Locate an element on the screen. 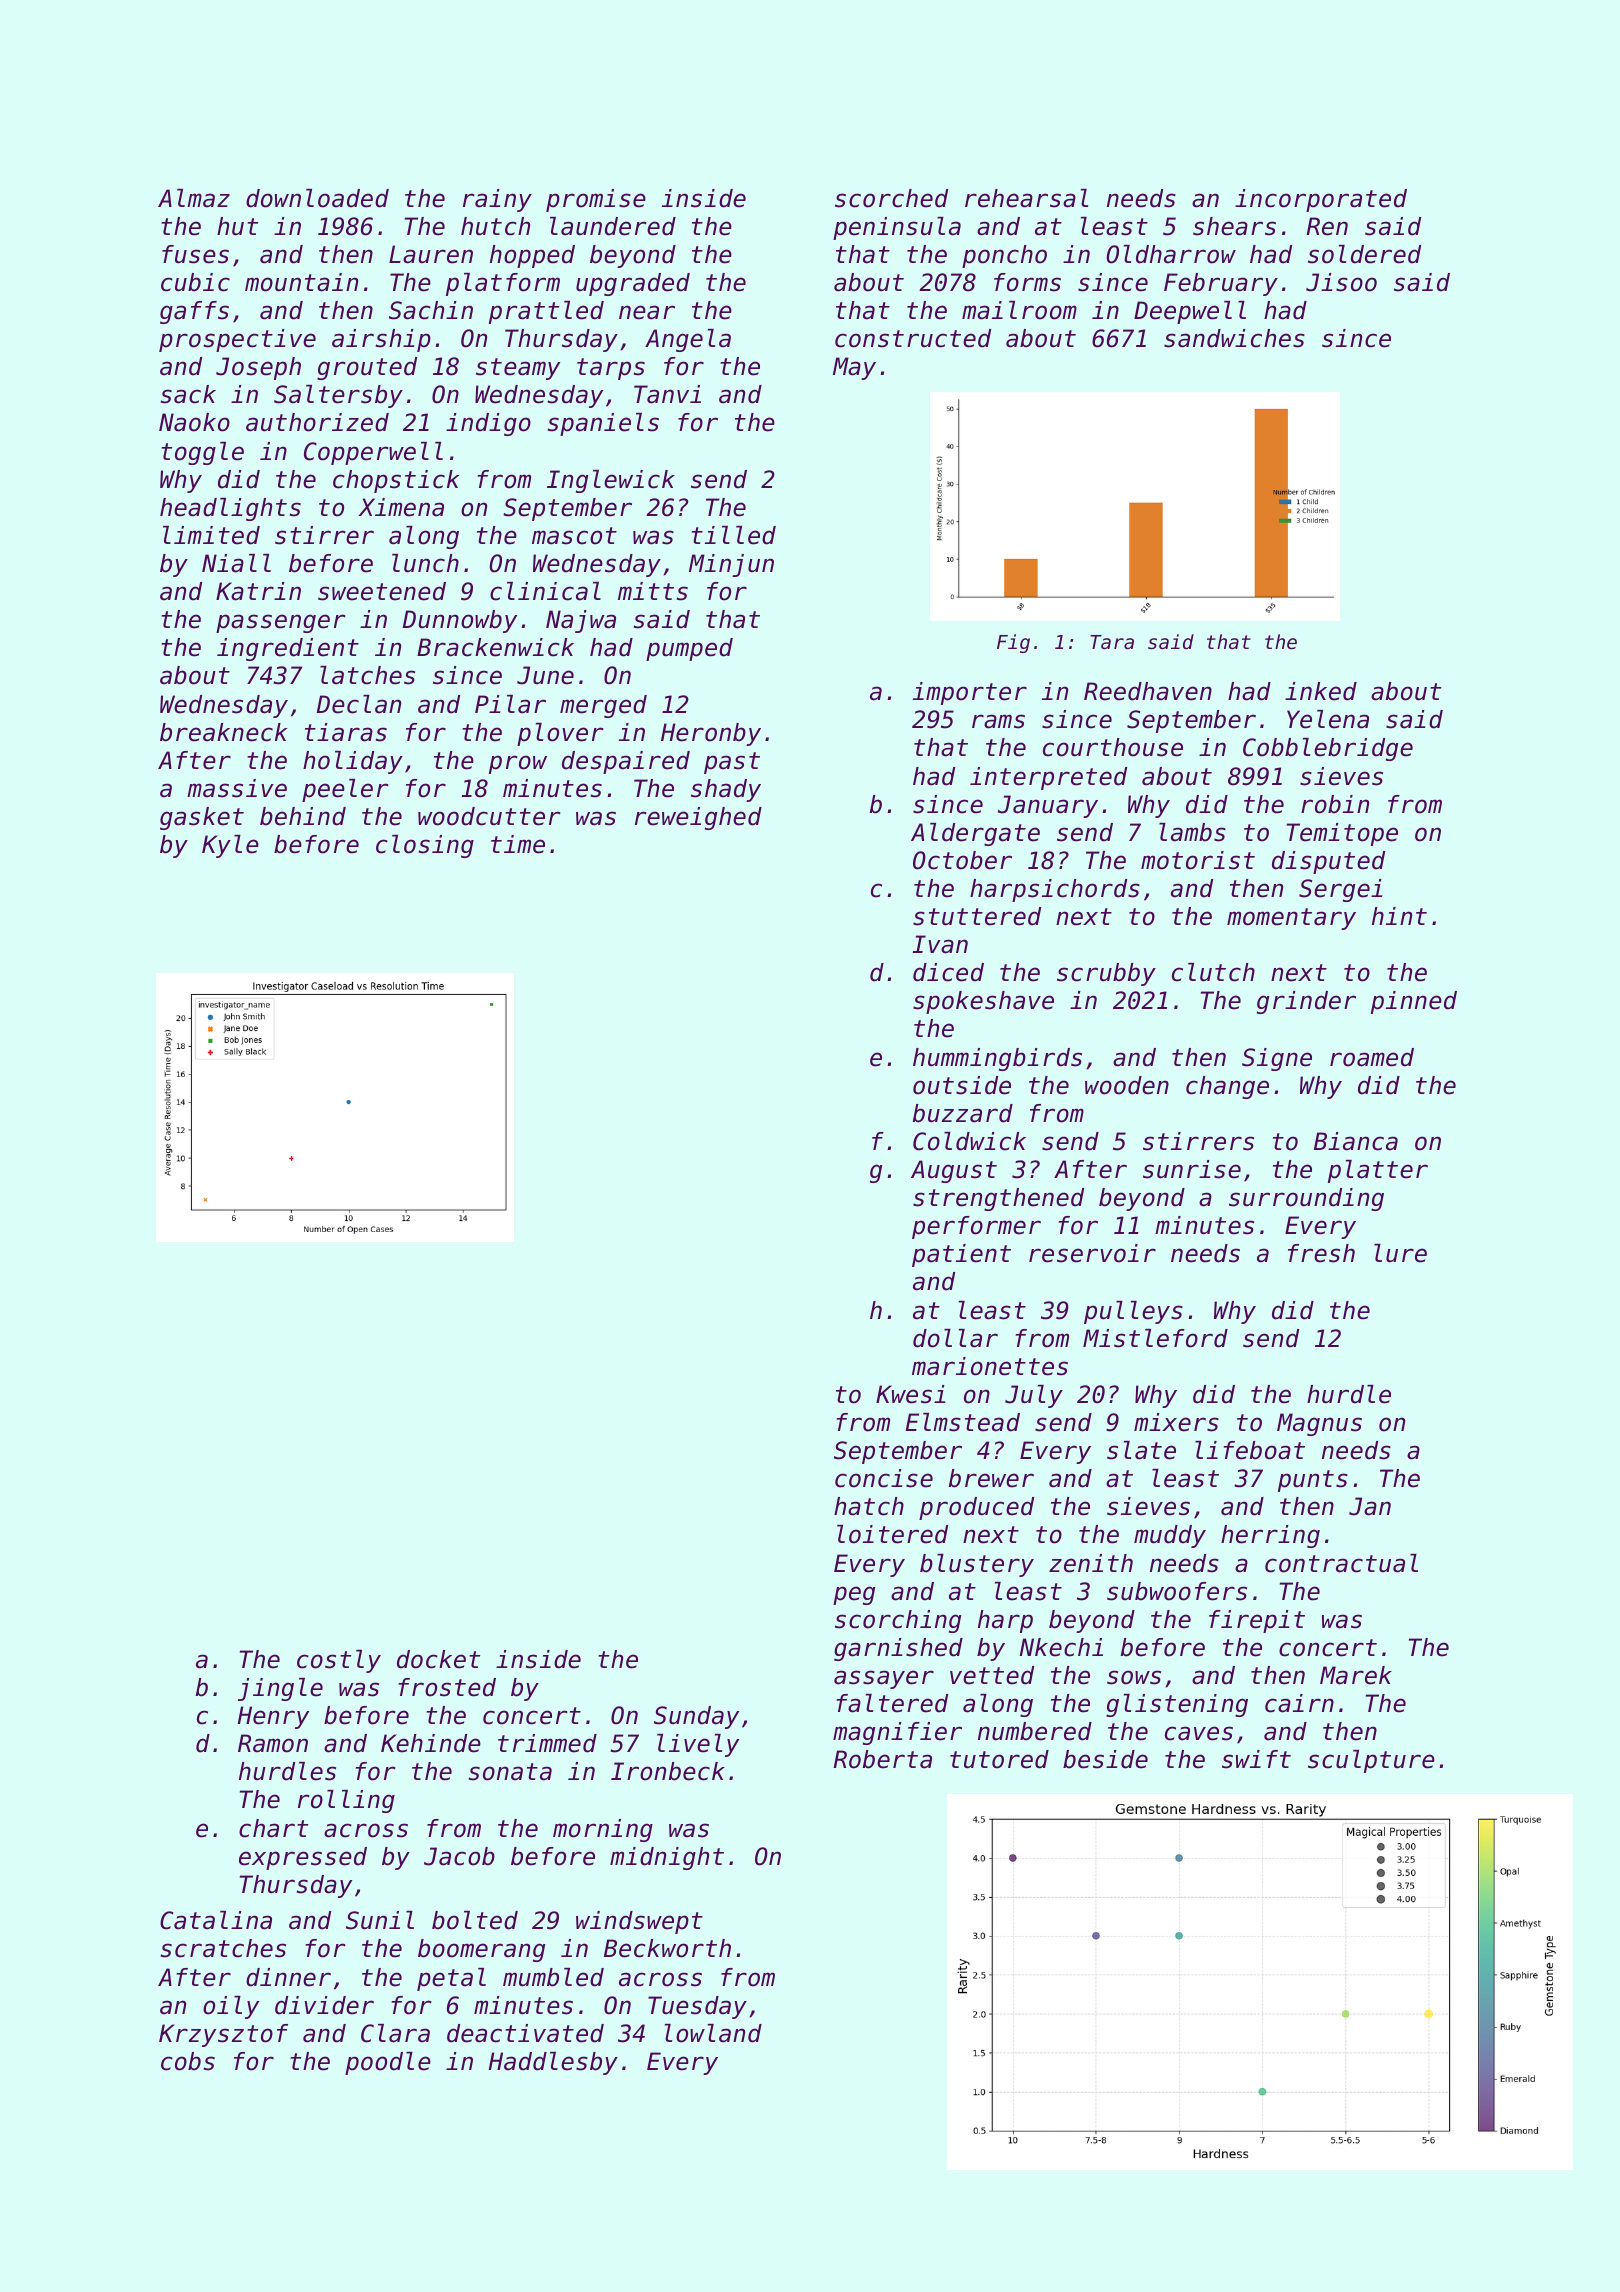 This screenshot has height=2292, width=1620. docket is located at coordinates (438, 1659).
